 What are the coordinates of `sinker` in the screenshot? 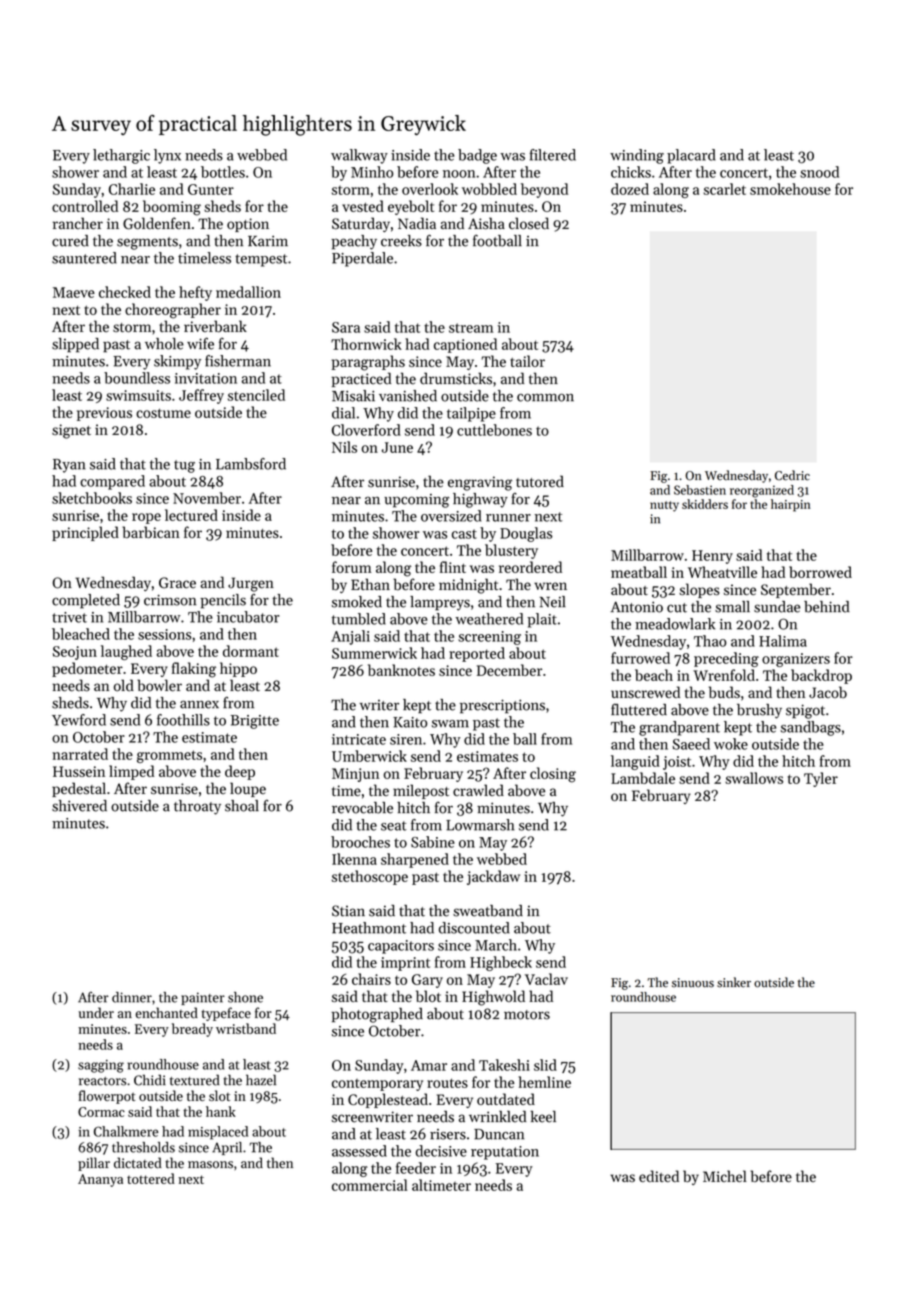 It's located at (734, 982).
